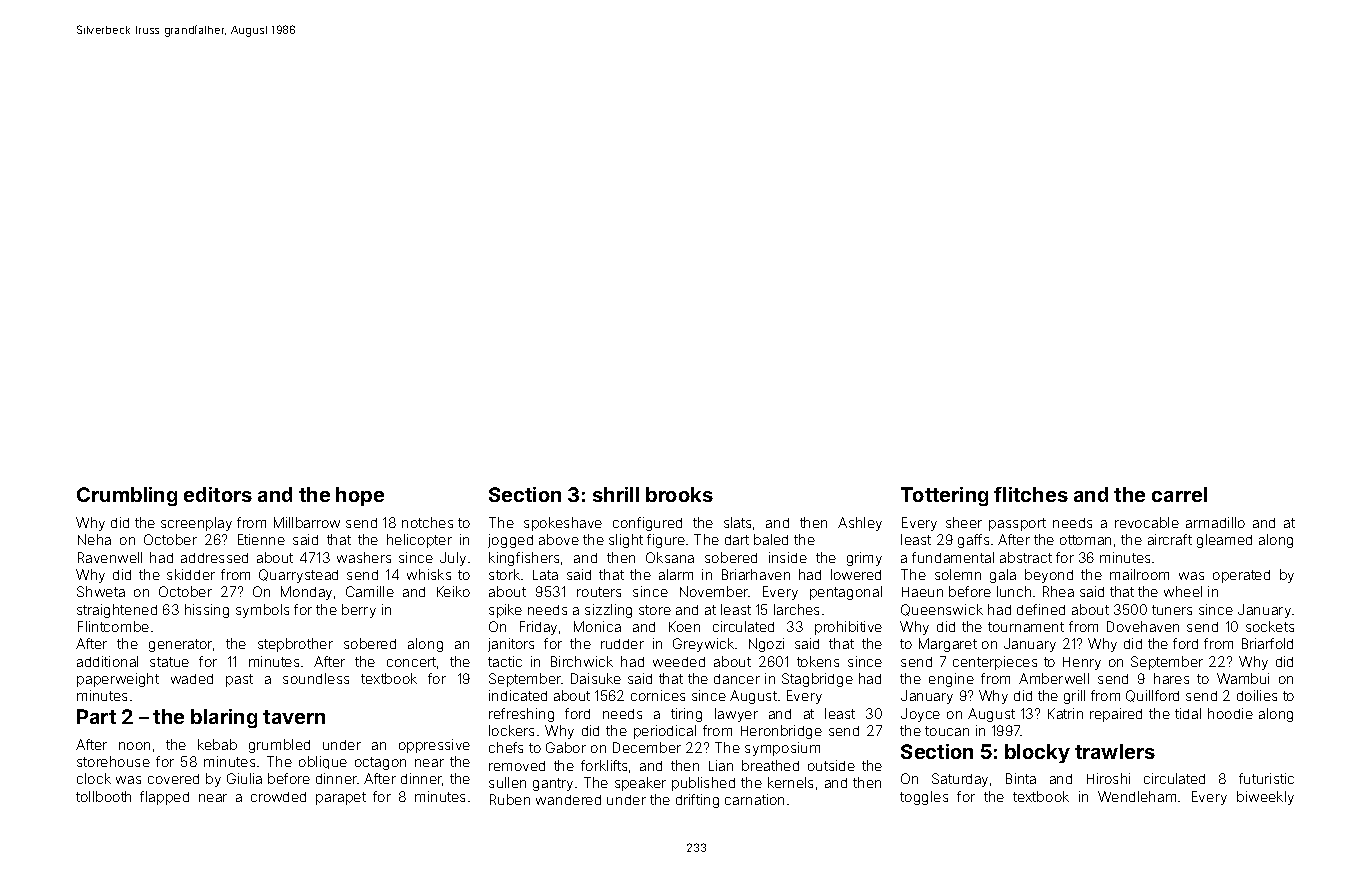 Image resolution: width=1372 pixels, height=887 pixels. What do you see at coordinates (359, 611) in the image?
I see `berry` at bounding box center [359, 611].
